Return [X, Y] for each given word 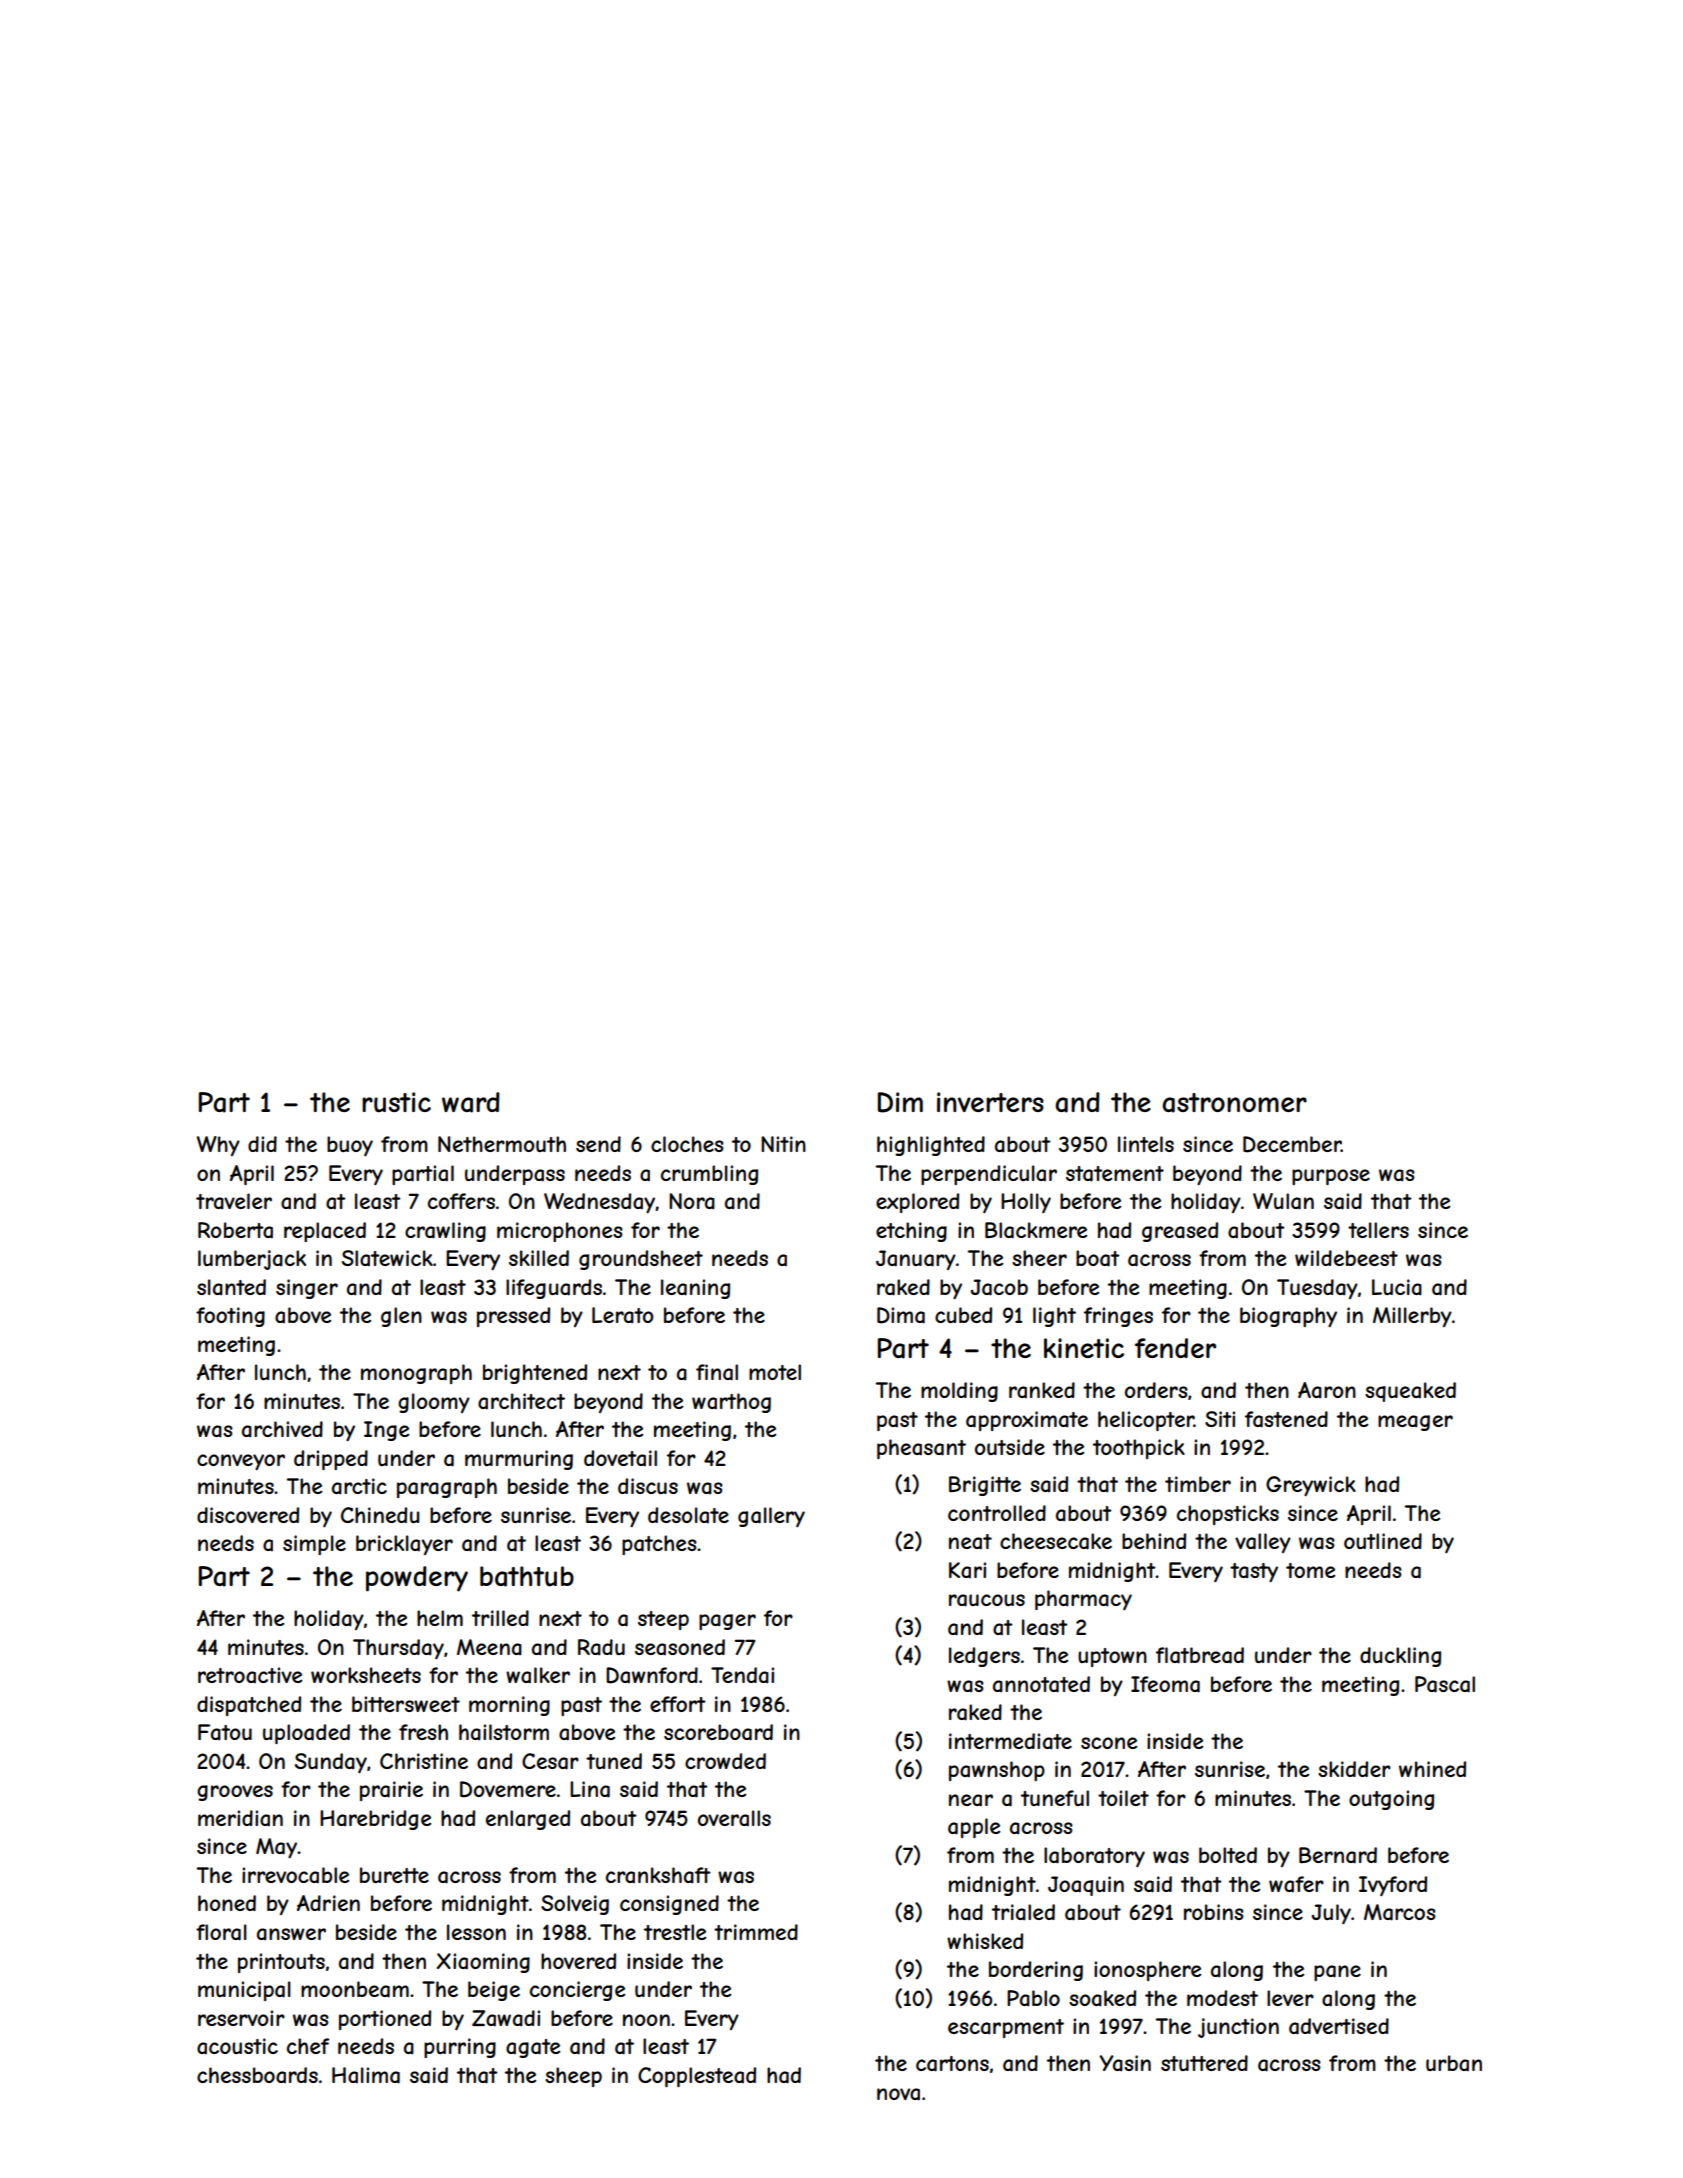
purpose [1331, 1177]
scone [1109, 1743]
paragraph [447, 1488]
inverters [990, 1102]
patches [659, 1545]
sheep [573, 2077]
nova [898, 2094]
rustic [396, 1102]
